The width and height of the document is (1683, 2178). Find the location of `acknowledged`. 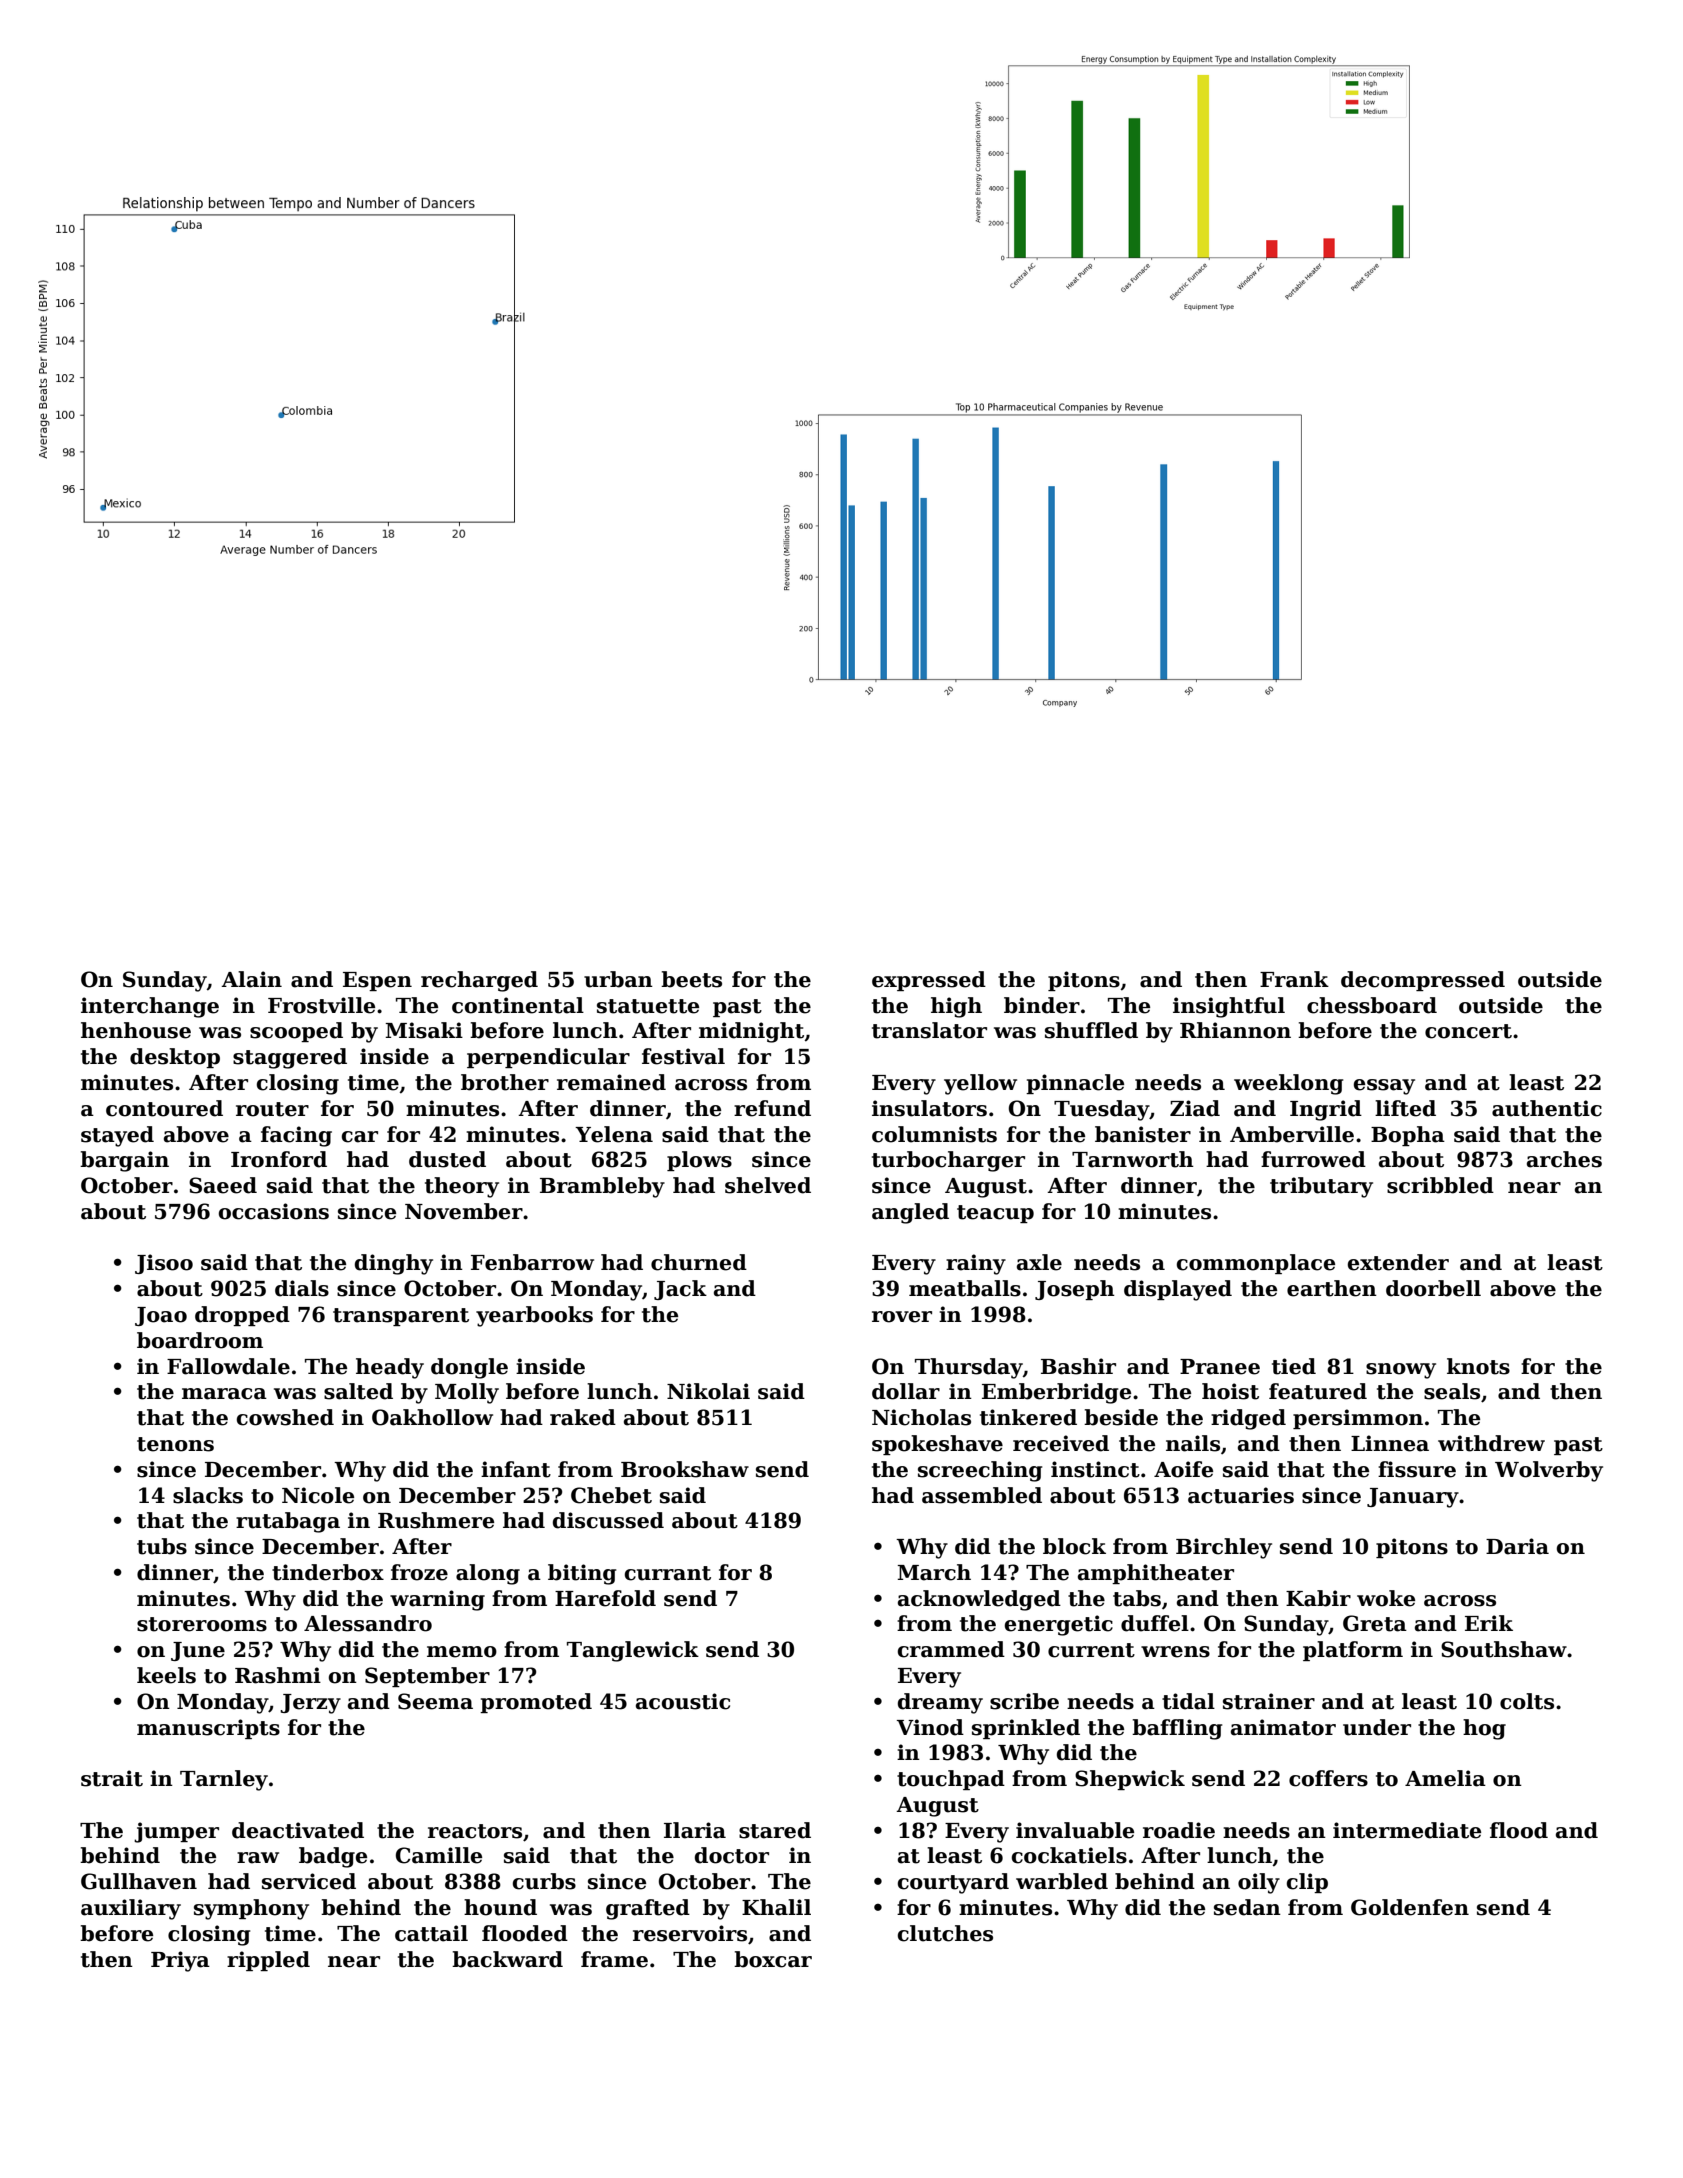

acknowledged is located at coordinates (979, 1600).
